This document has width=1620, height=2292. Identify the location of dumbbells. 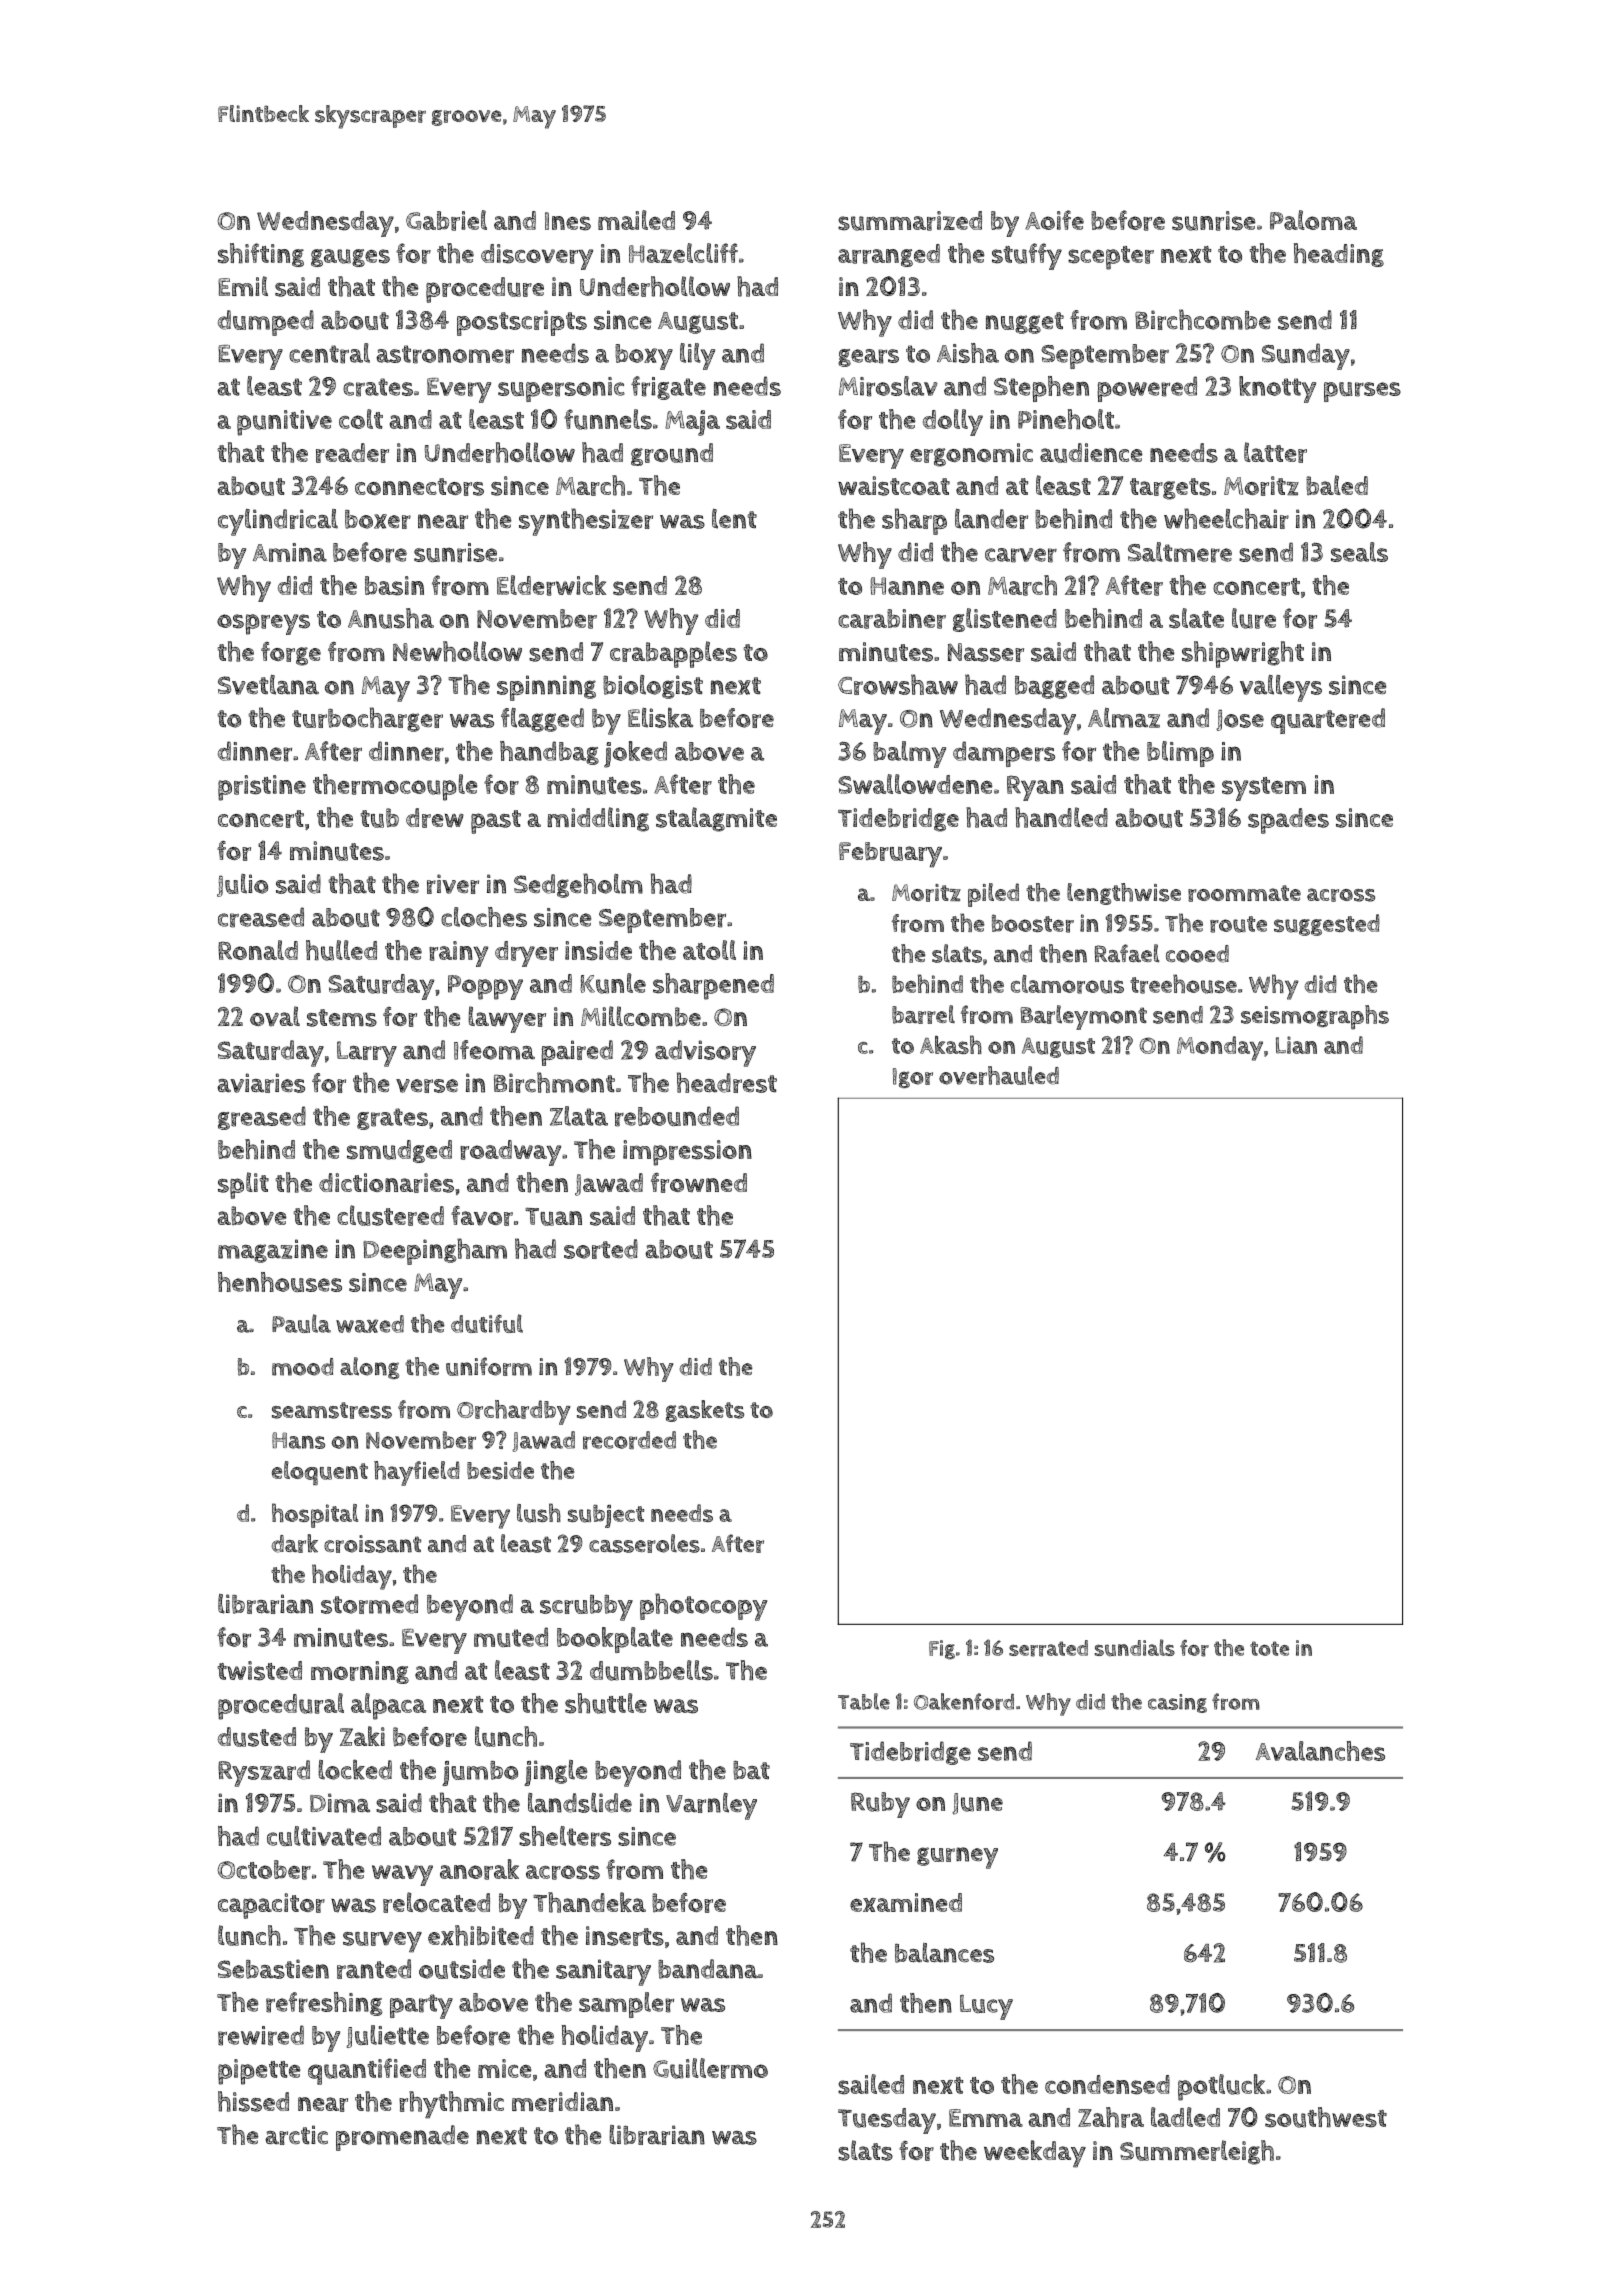
(651, 1670).
